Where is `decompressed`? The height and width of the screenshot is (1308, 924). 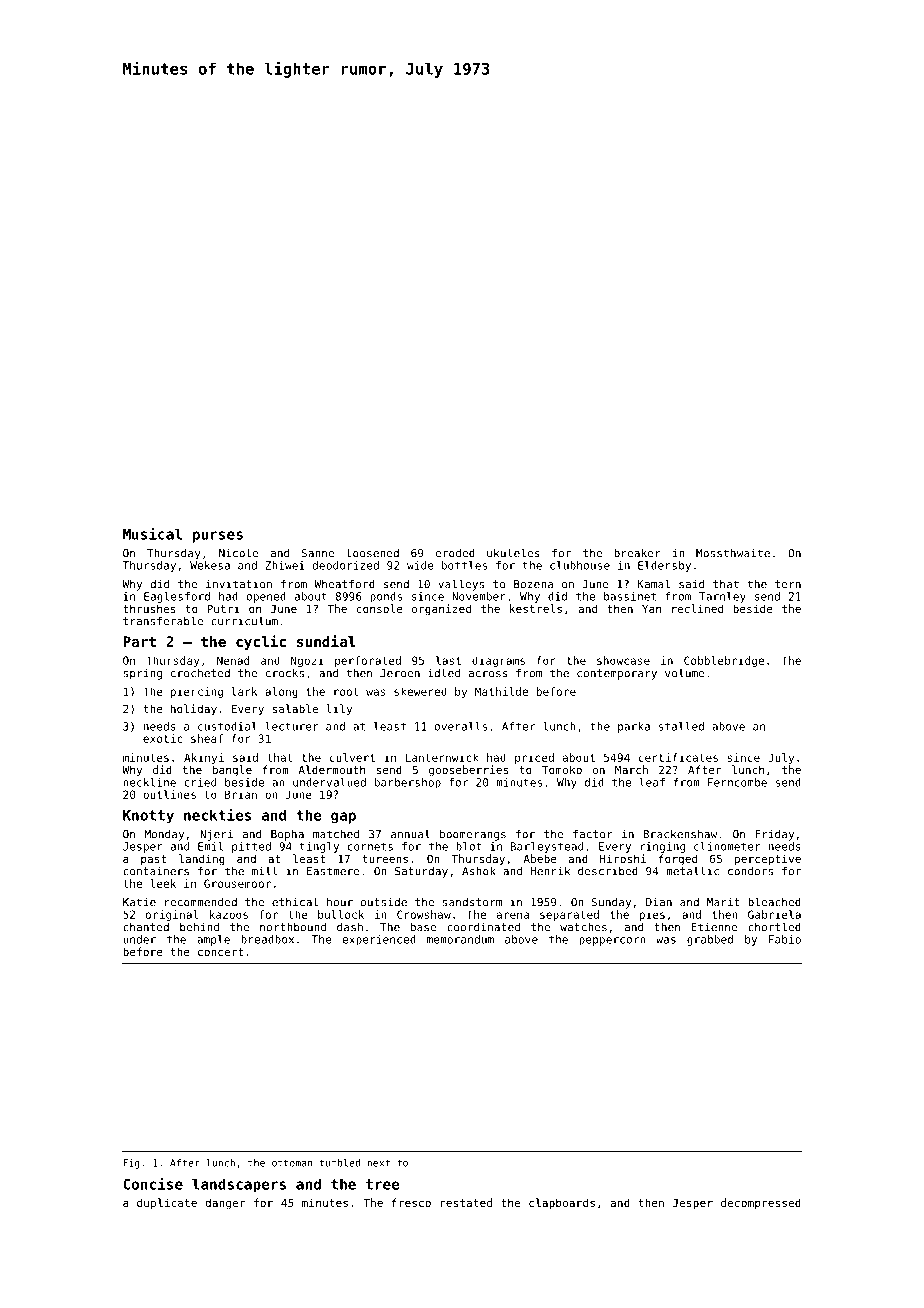
decompressed is located at coordinates (761, 1203).
